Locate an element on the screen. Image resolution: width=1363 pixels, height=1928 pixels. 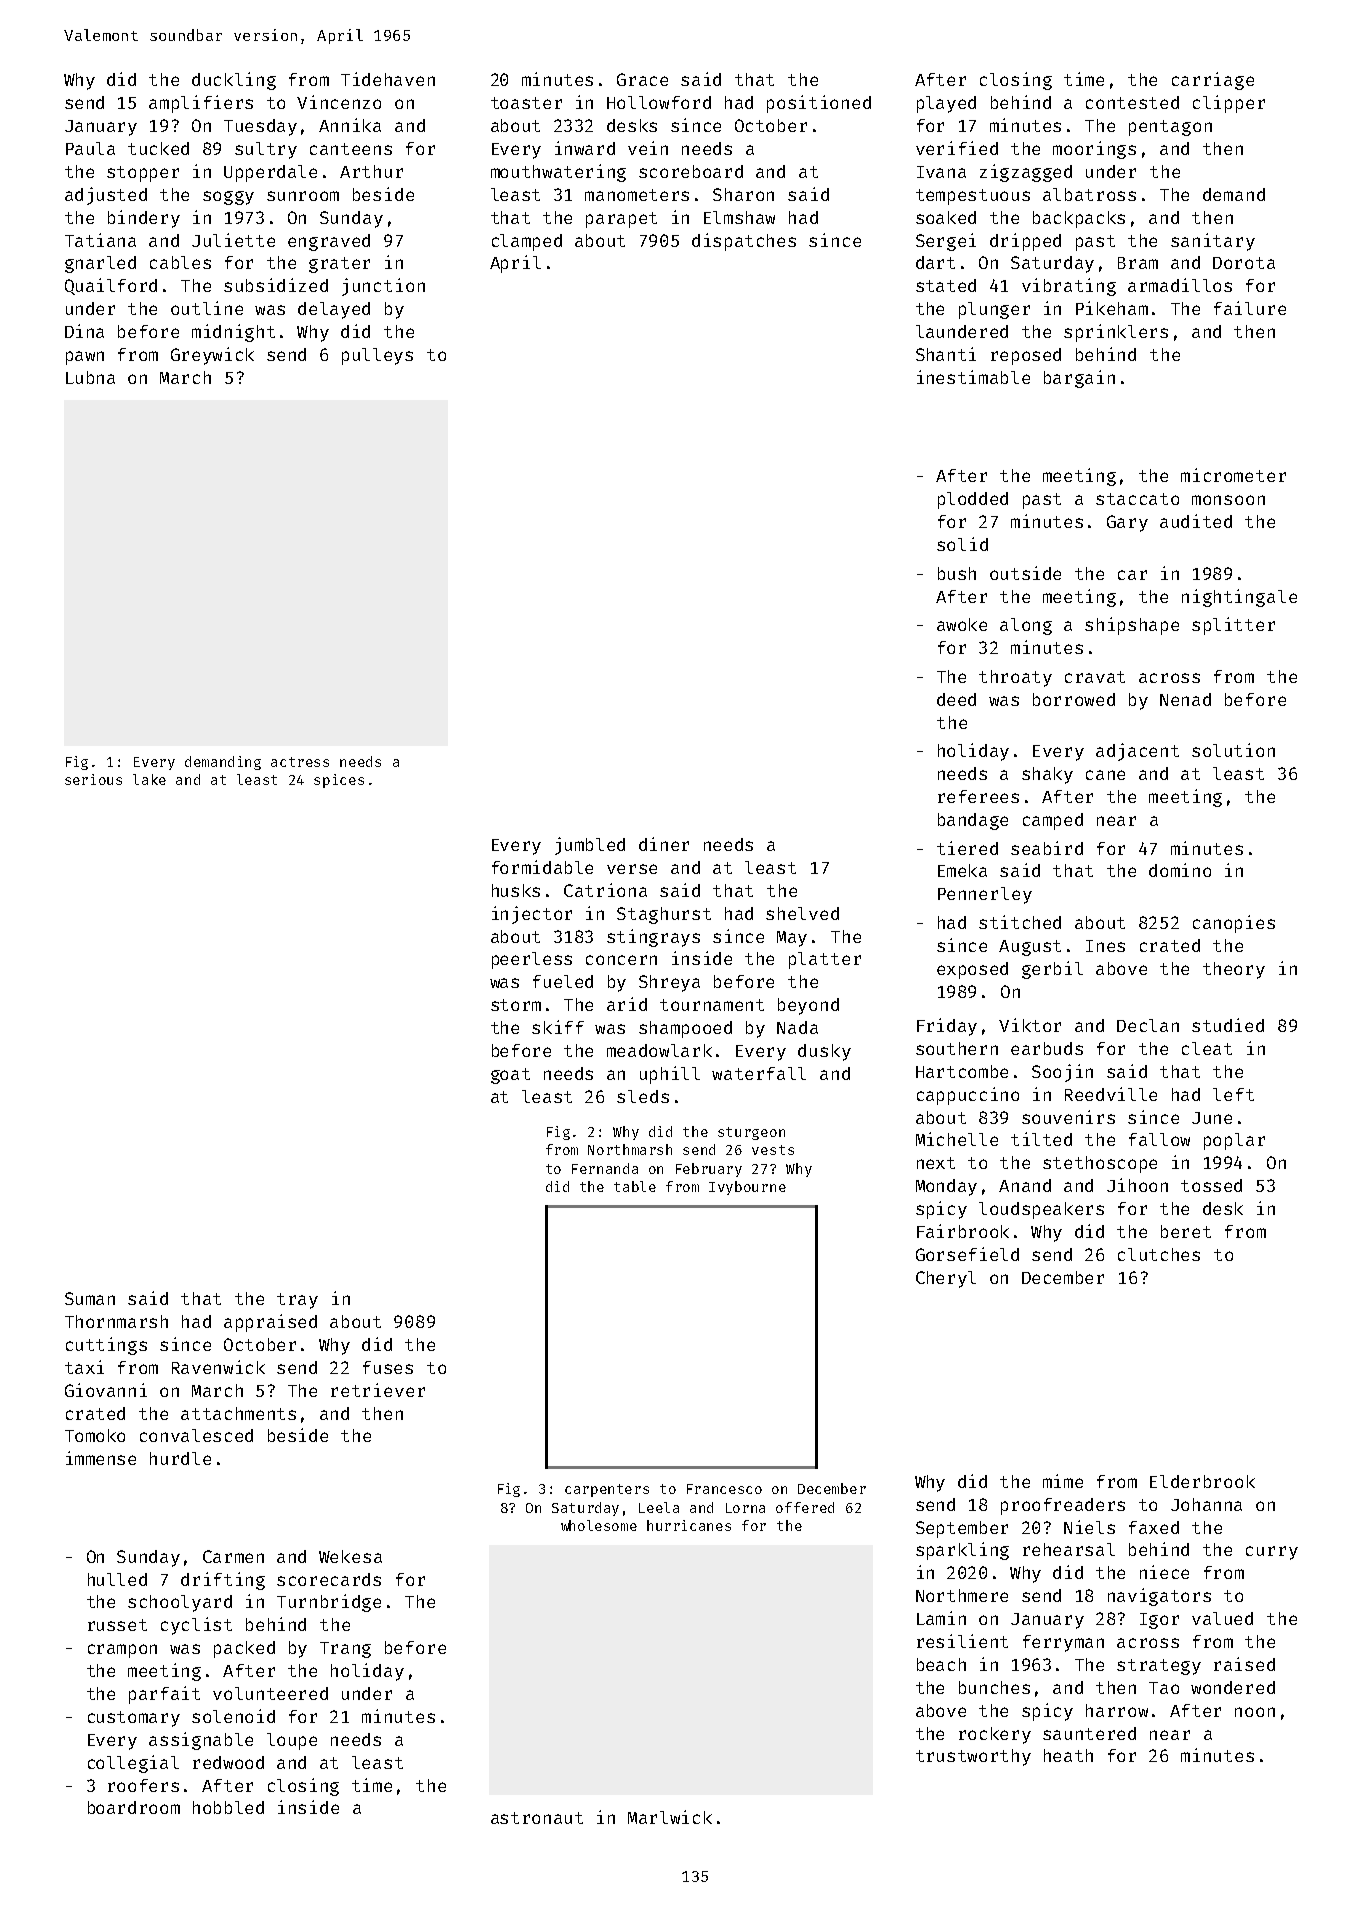
goat is located at coordinates (510, 1076).
